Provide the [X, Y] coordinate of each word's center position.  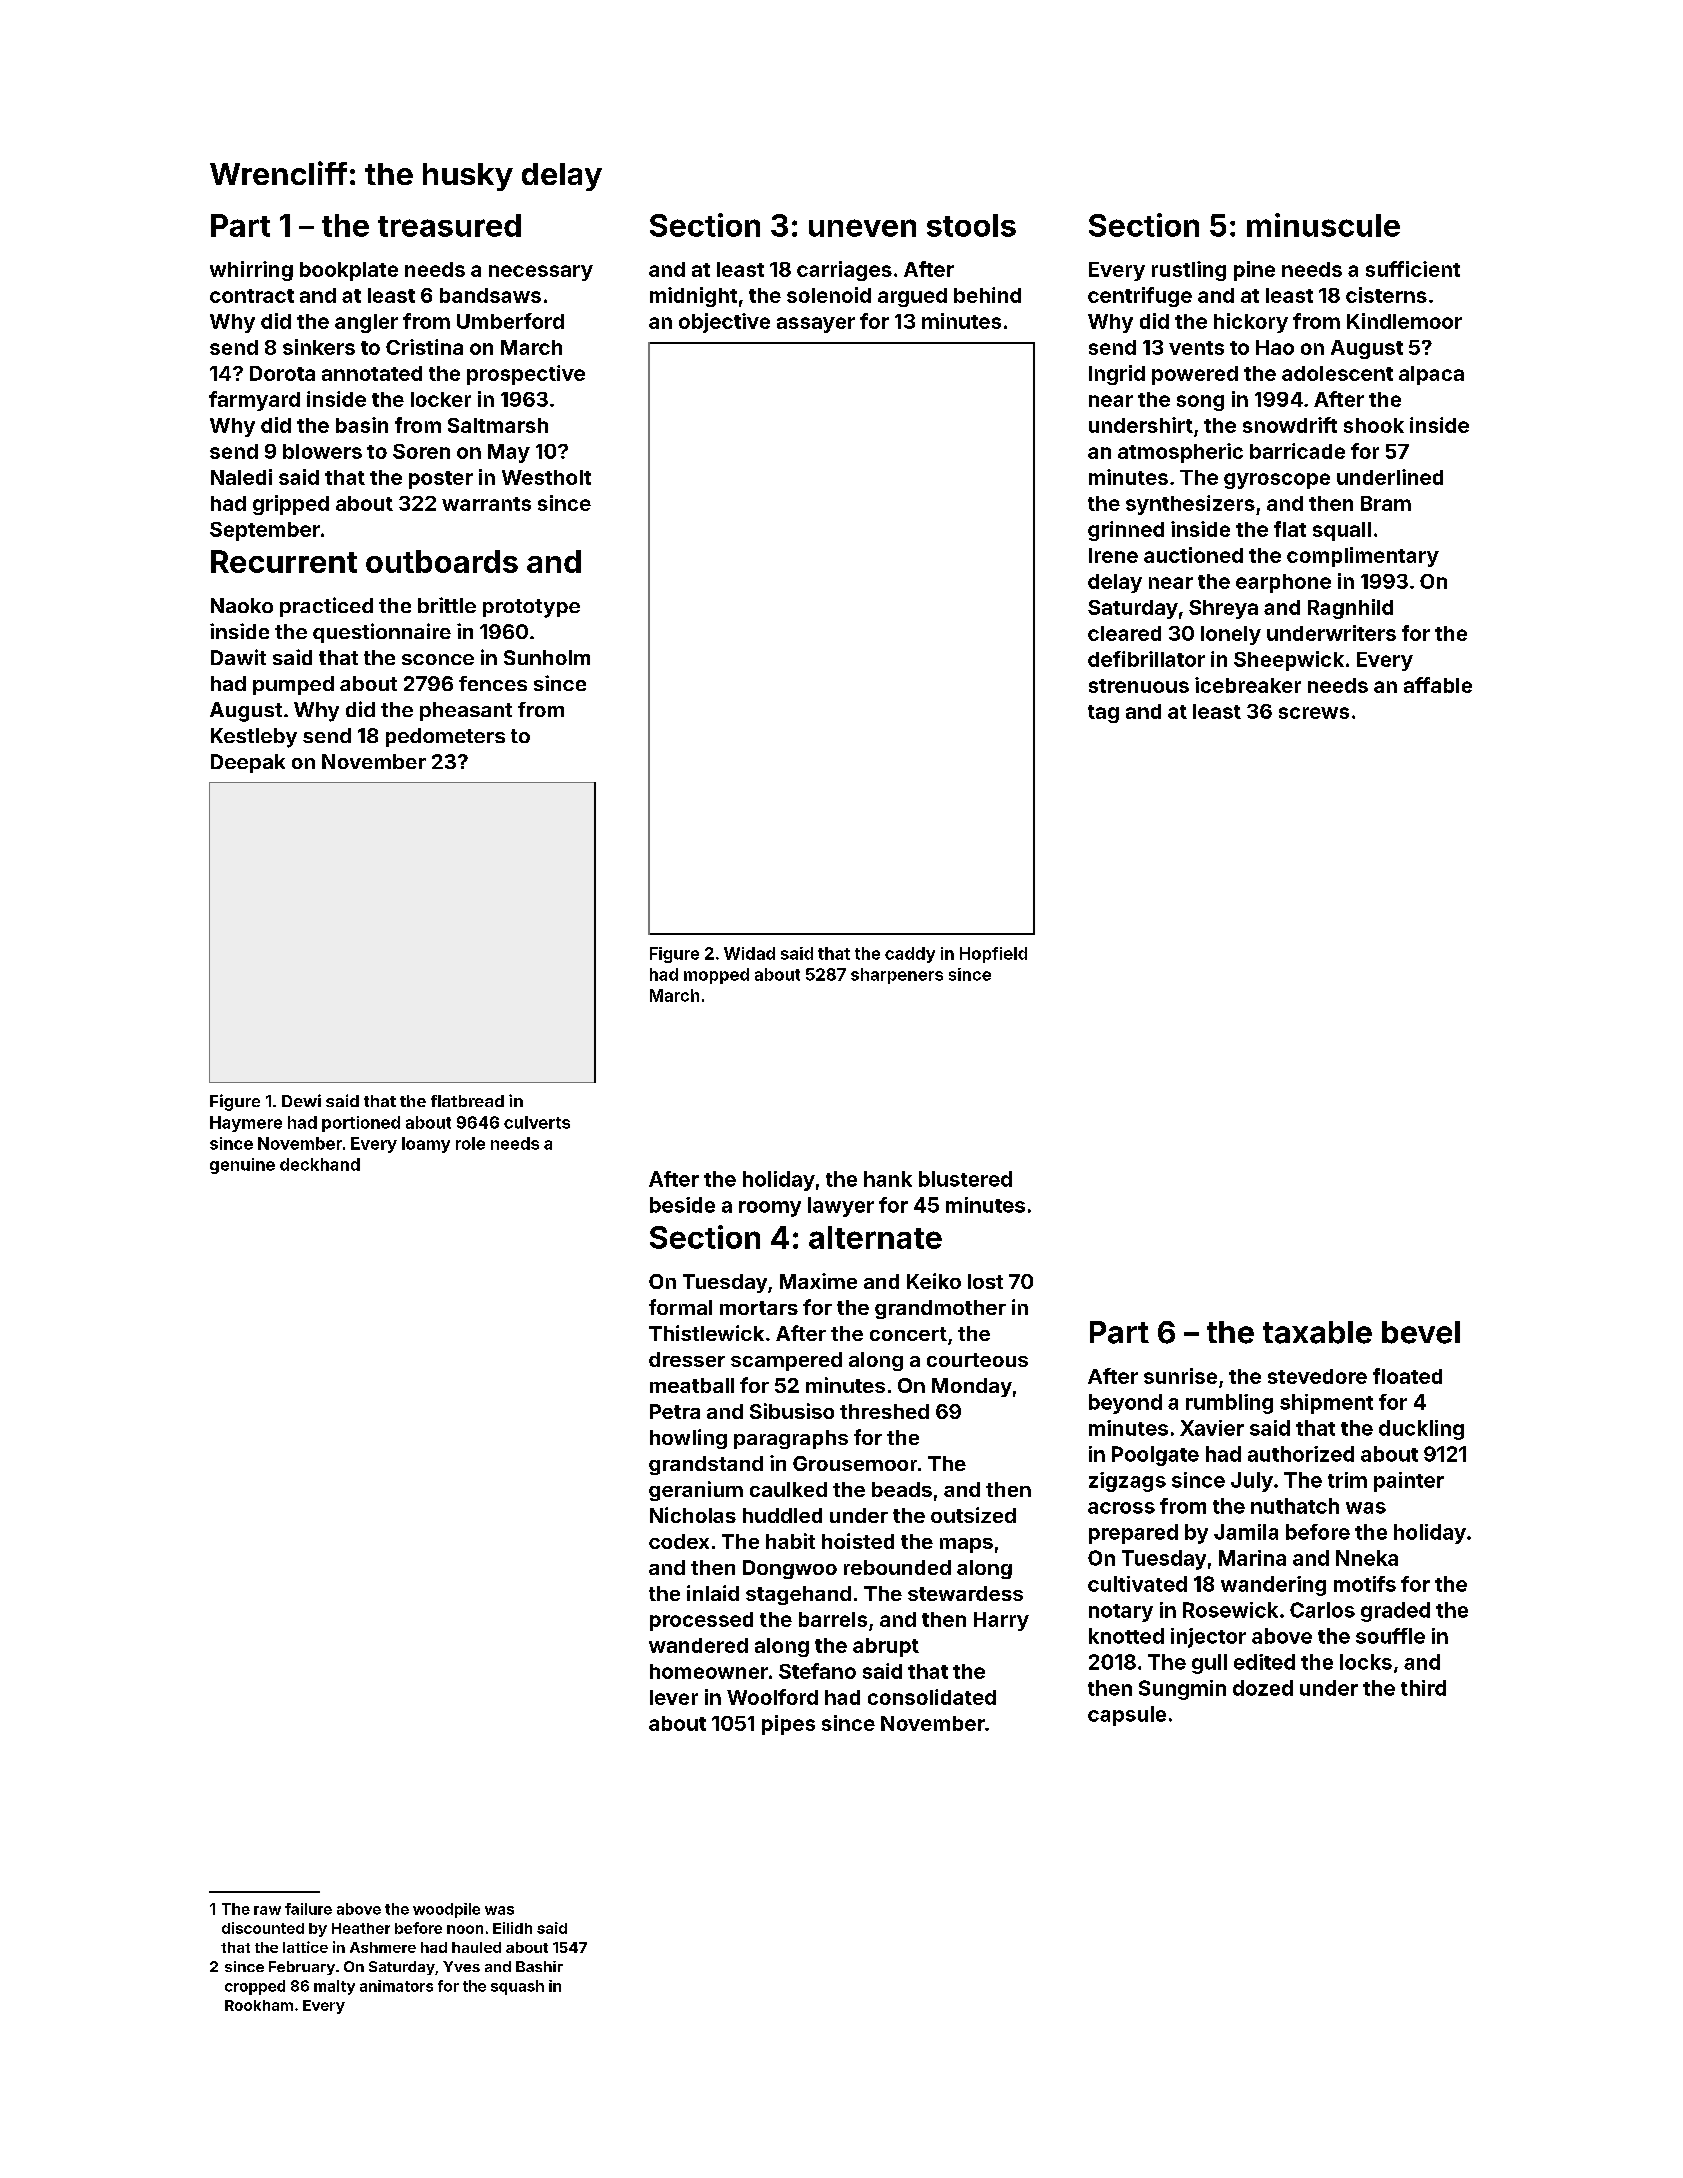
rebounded [897, 1567]
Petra [675, 1411]
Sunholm [547, 657]
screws [1314, 713]
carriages [844, 271]
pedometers [445, 737]
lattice [305, 1947]
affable [1438, 685]
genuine [242, 1166]
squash [517, 1987]
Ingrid [1117, 375]
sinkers [319, 347]
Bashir [539, 1966]
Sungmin [1182, 1690]
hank [888, 1179]
